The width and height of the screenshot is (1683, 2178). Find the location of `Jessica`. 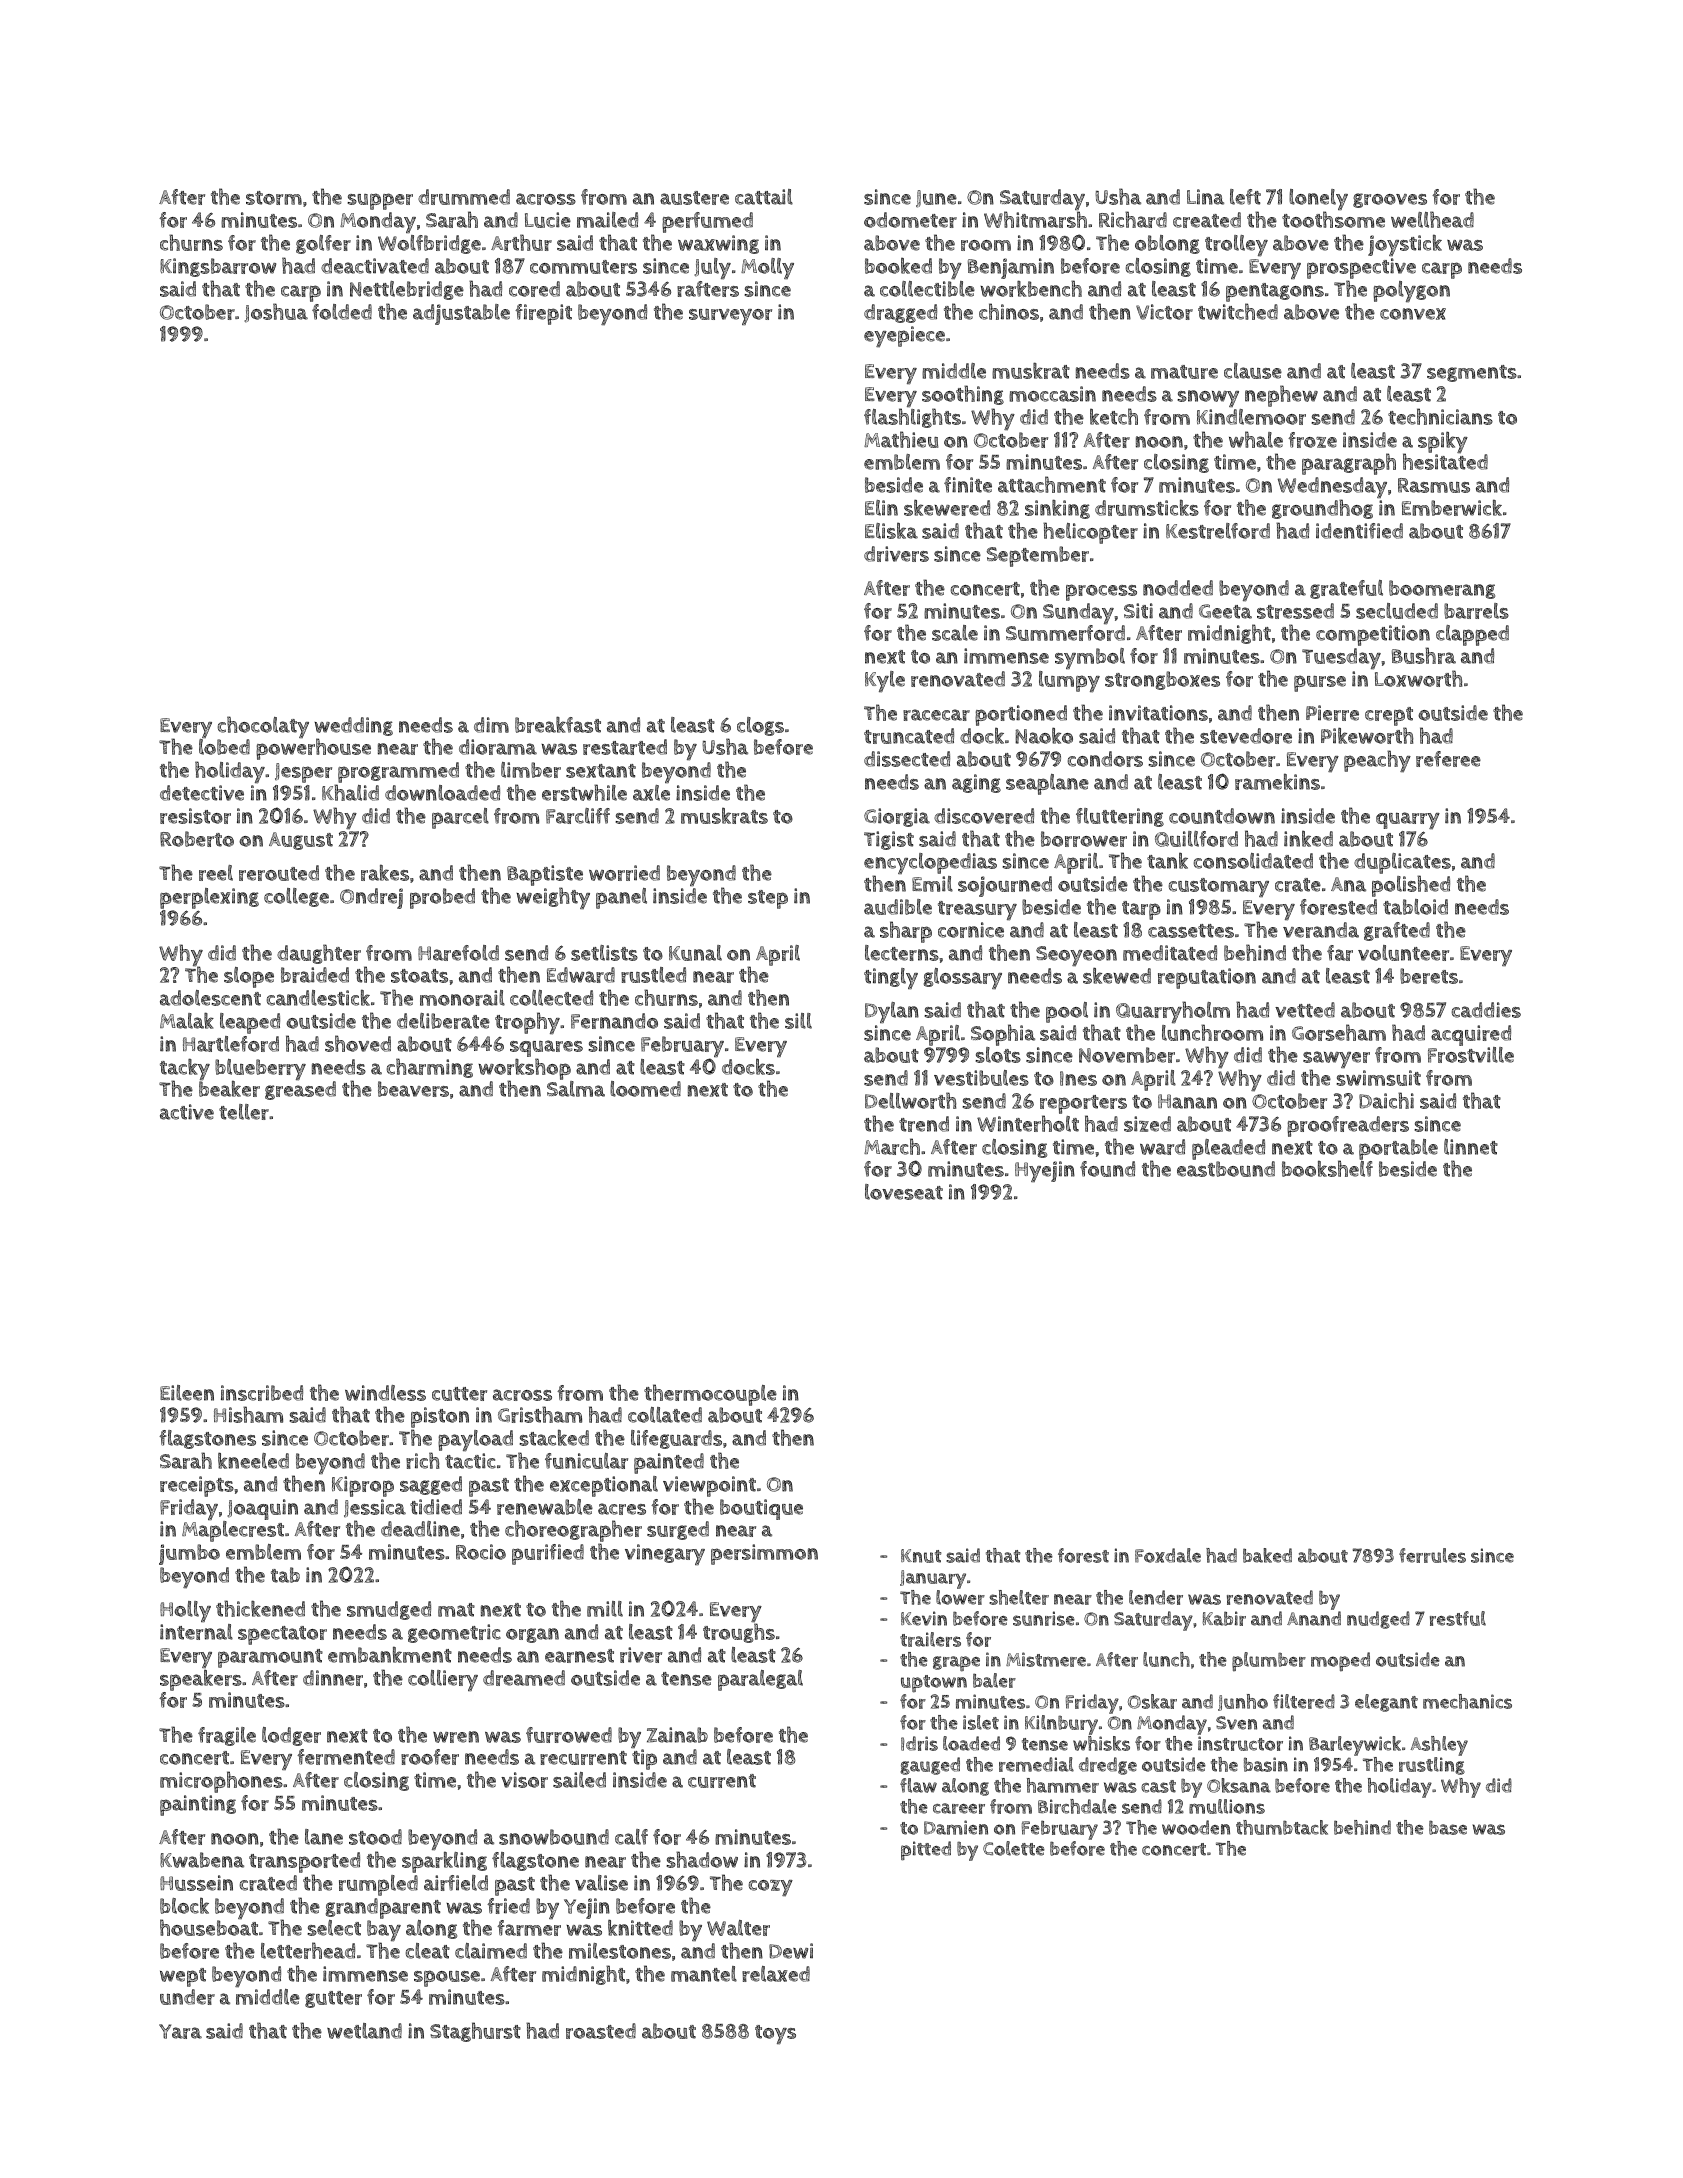

Jessica is located at coordinates (375, 1508).
